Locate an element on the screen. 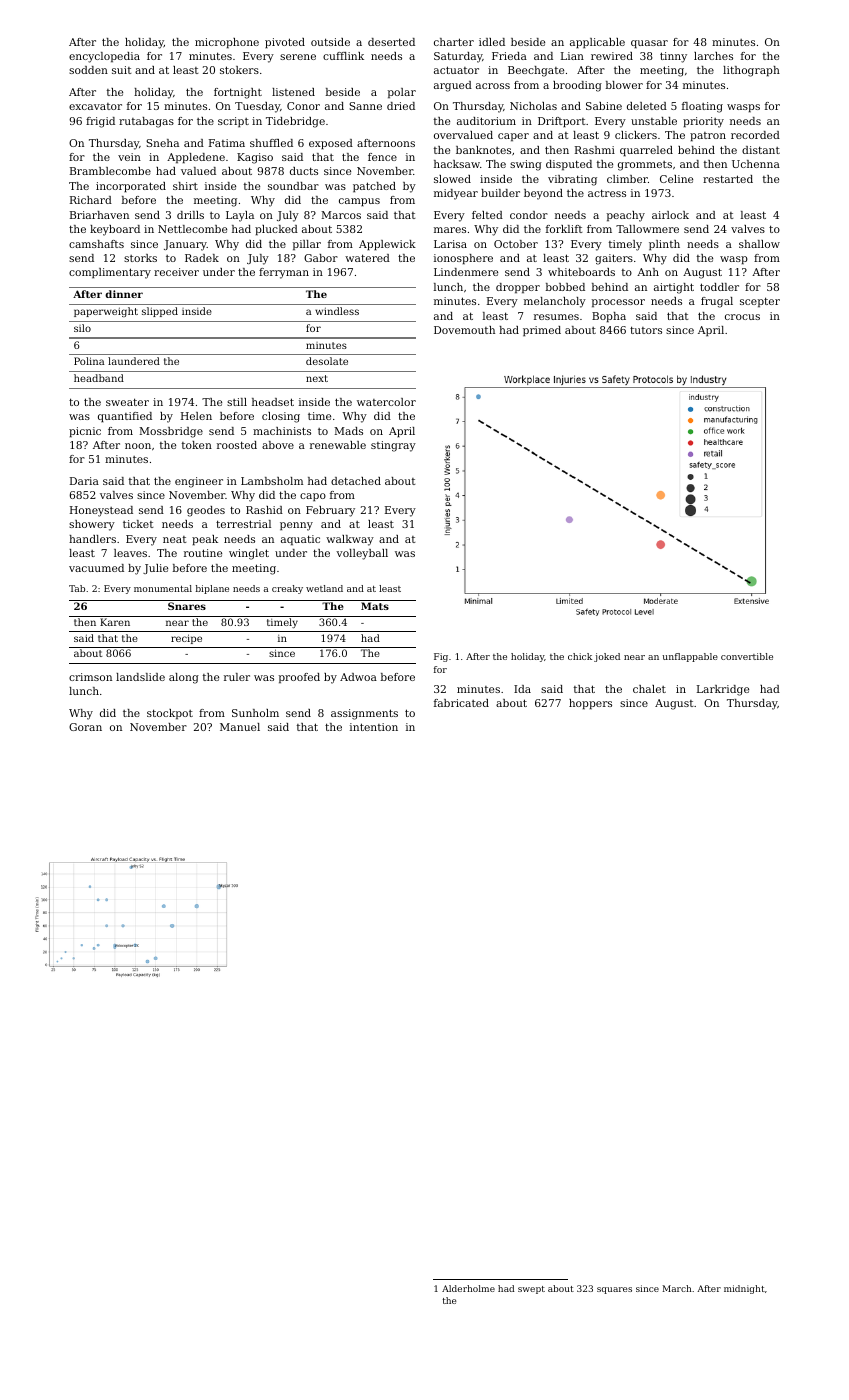 The height and width of the screenshot is (1400, 849). chalet is located at coordinates (649, 689).
